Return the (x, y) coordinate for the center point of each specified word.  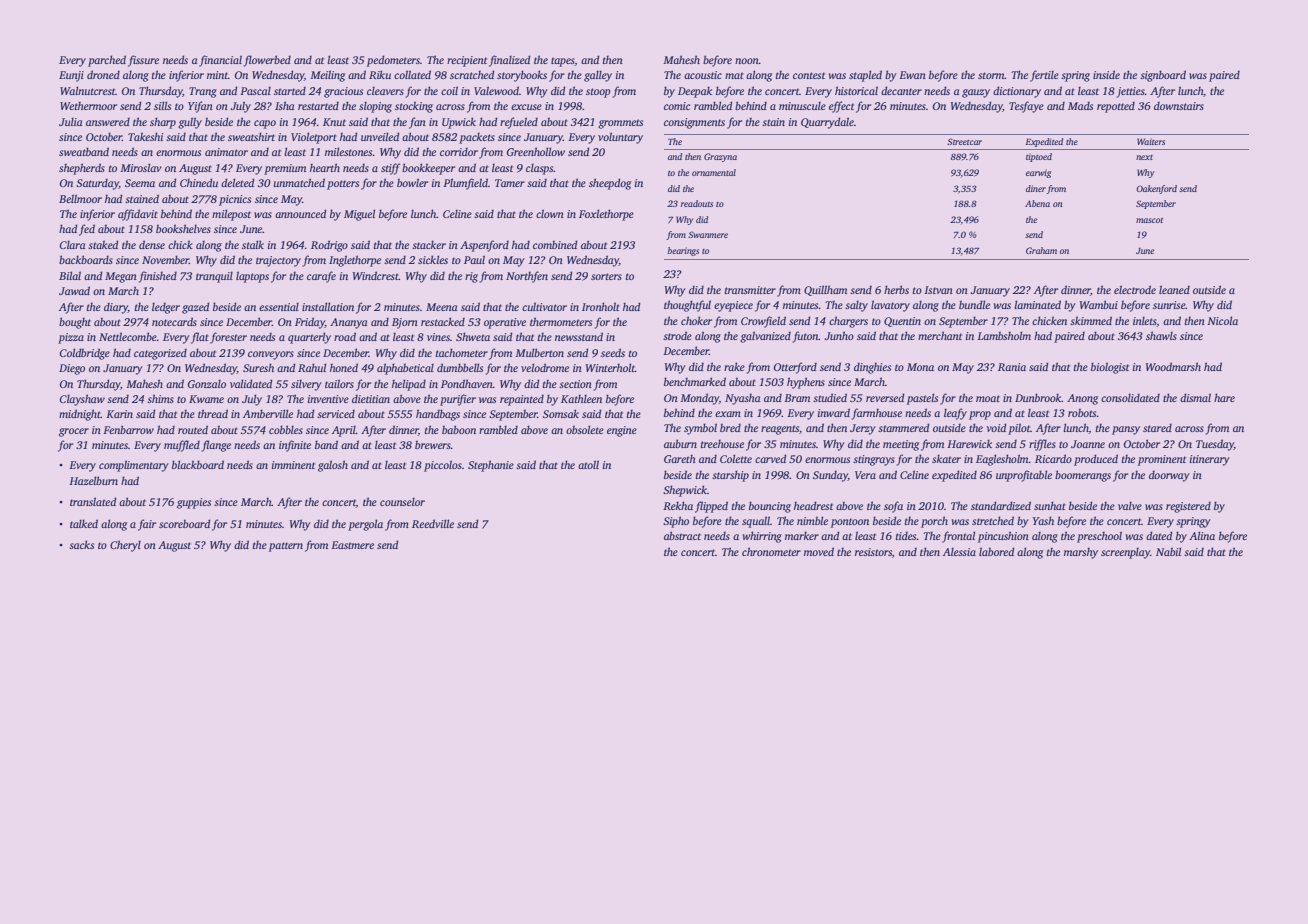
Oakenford (1156, 189)
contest (809, 75)
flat (200, 338)
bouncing (770, 507)
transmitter (750, 290)
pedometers (393, 61)
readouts (697, 203)
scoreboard (184, 523)
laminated (1037, 304)
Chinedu (199, 182)
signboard (1163, 76)
